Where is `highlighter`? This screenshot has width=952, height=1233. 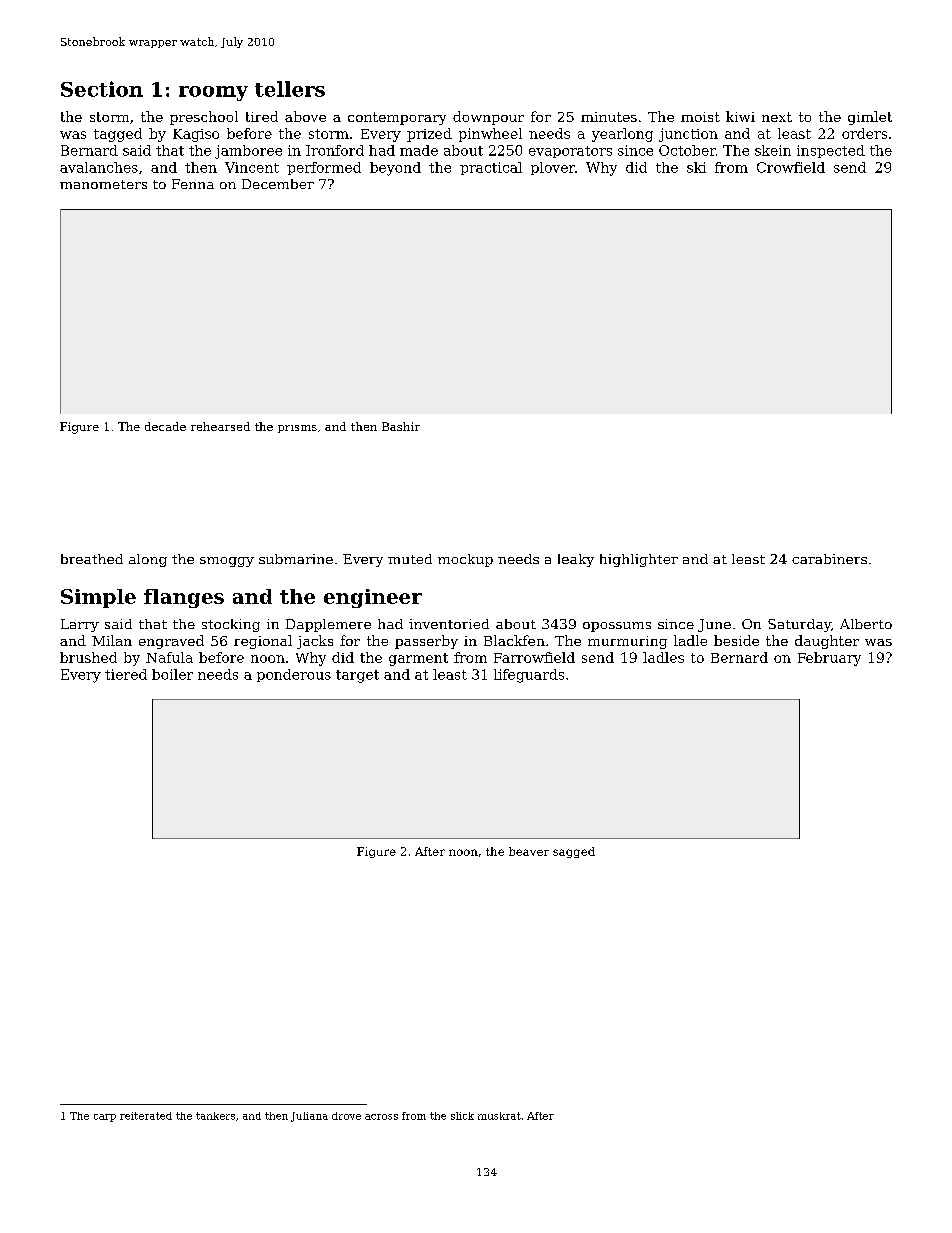
highlighter is located at coordinates (639, 560).
